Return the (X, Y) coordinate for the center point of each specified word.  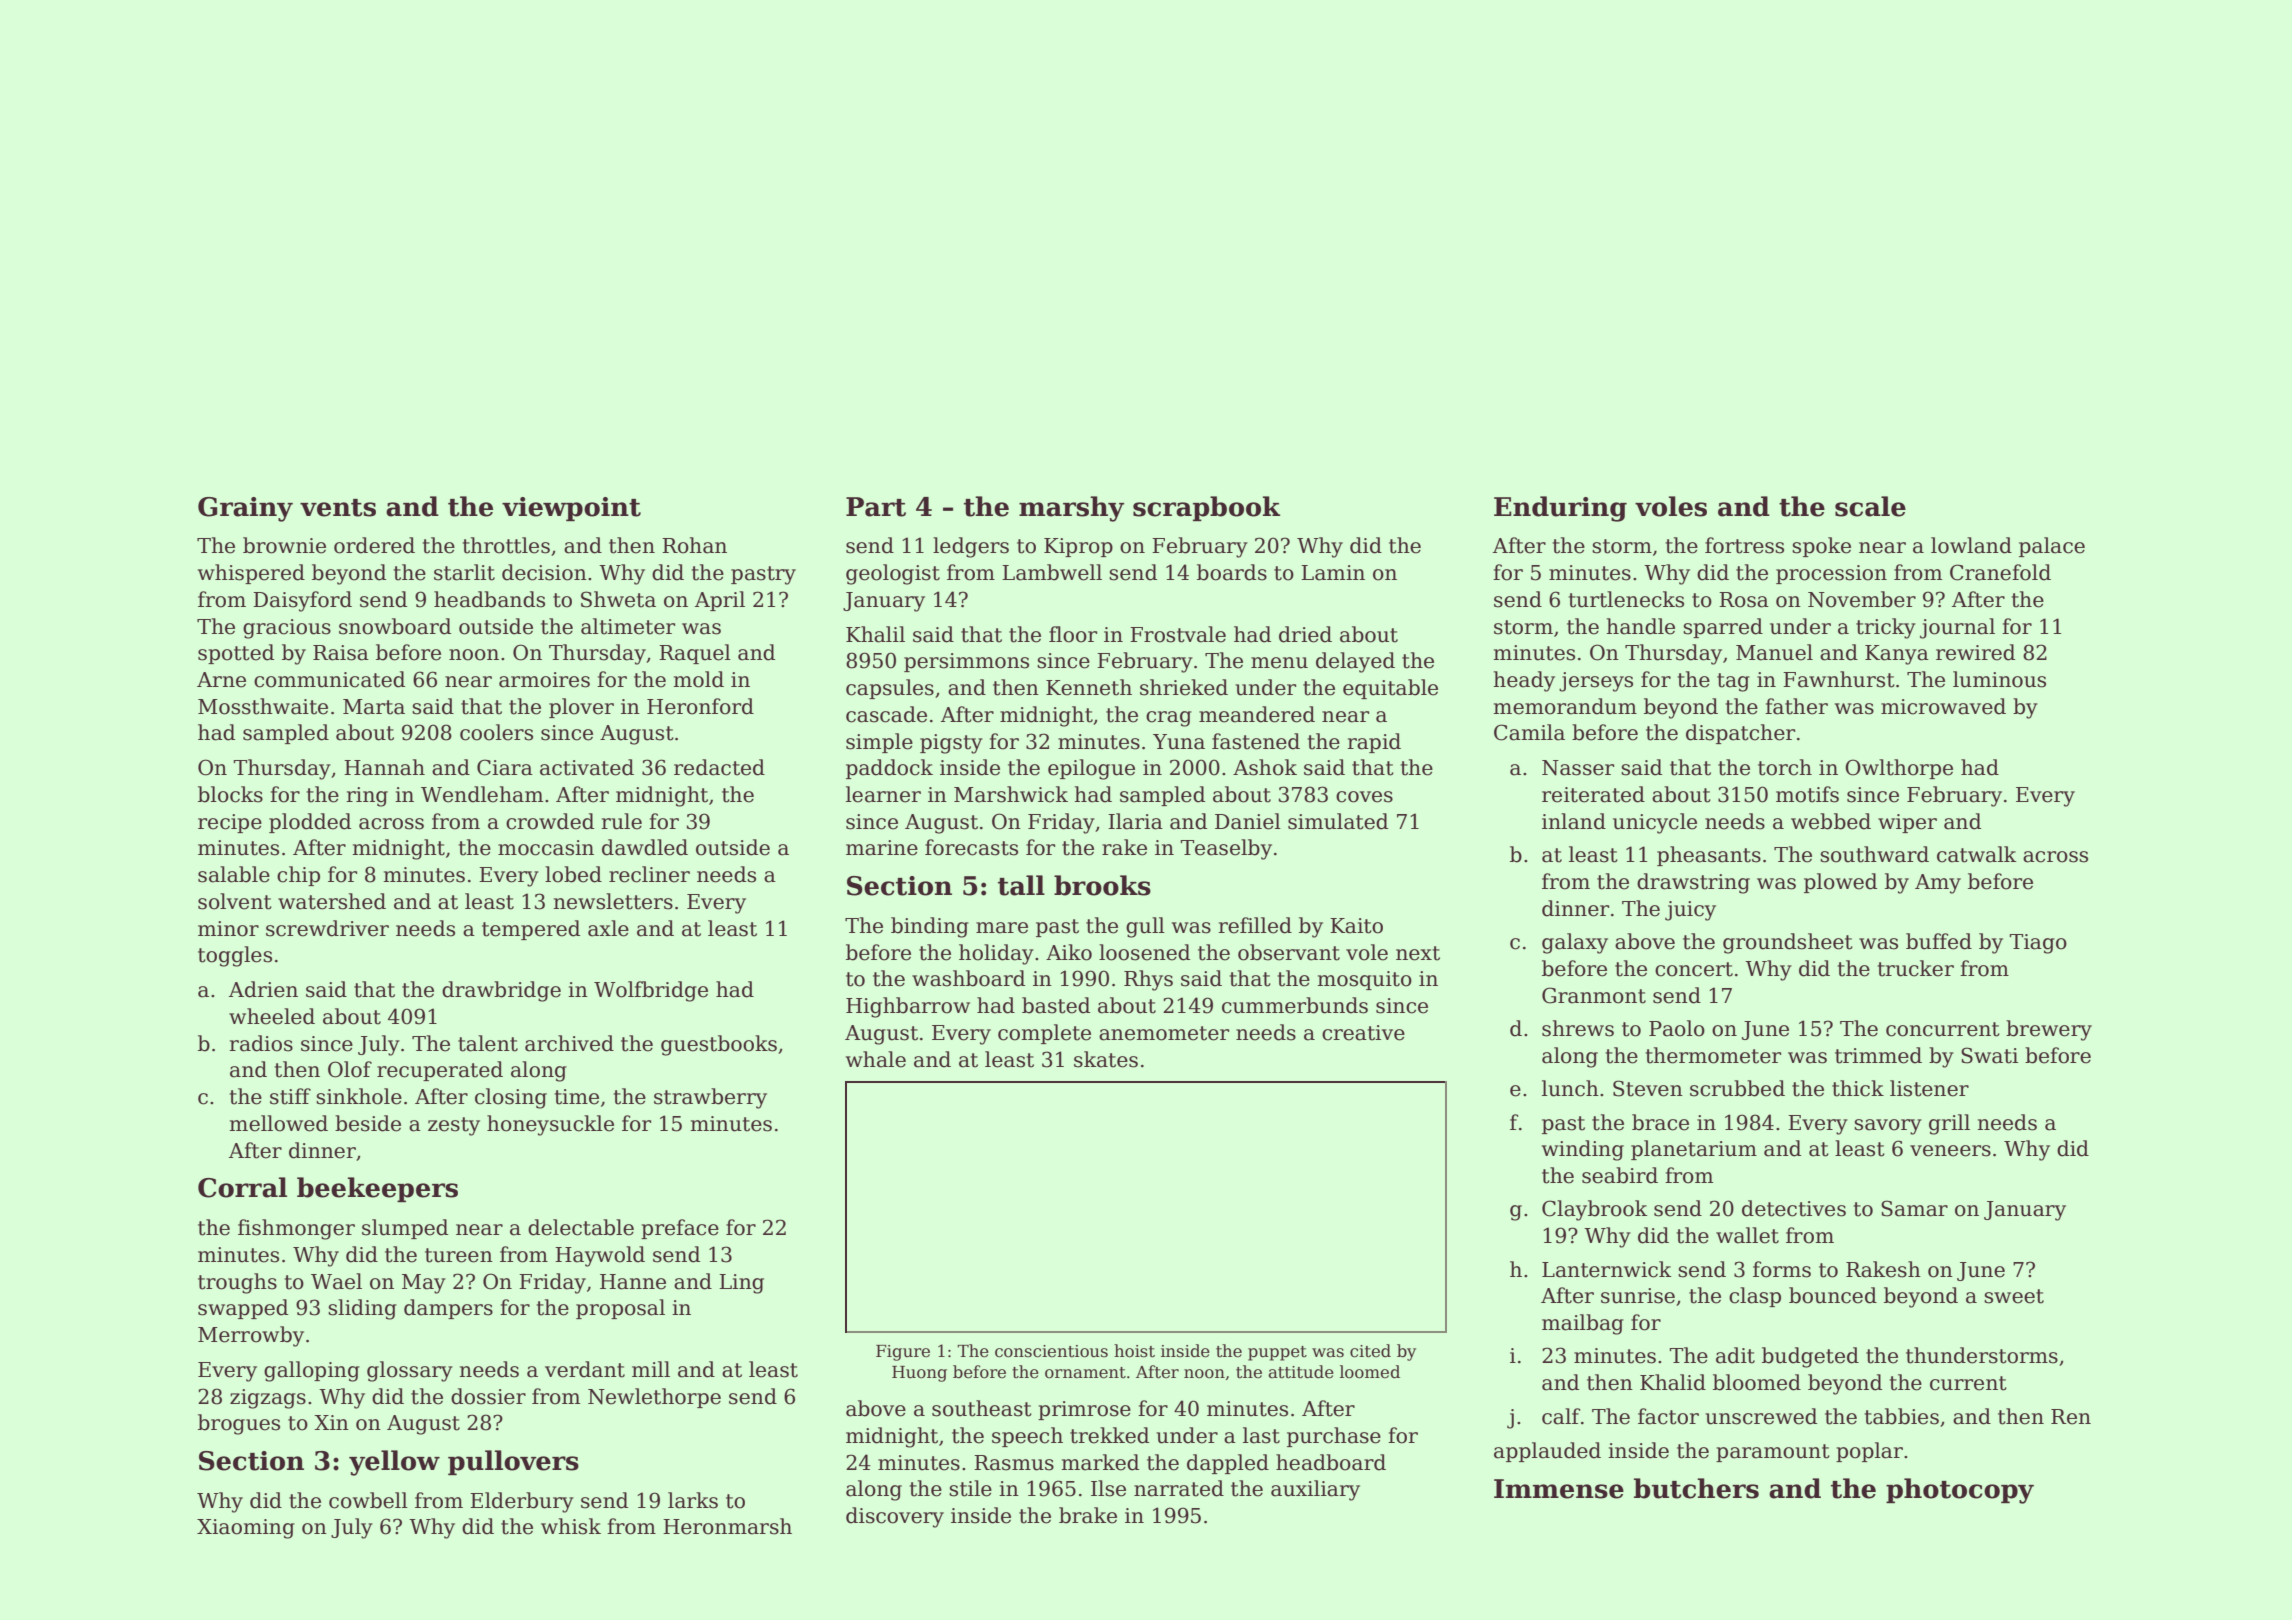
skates (1106, 1059)
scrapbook (1206, 508)
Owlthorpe (1899, 769)
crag (1169, 719)
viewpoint (571, 509)
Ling (741, 1284)
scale (1870, 506)
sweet (2014, 1296)
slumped (405, 1229)
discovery (895, 1517)
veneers (1950, 1151)
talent (488, 1043)
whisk (571, 1526)
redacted (719, 767)
